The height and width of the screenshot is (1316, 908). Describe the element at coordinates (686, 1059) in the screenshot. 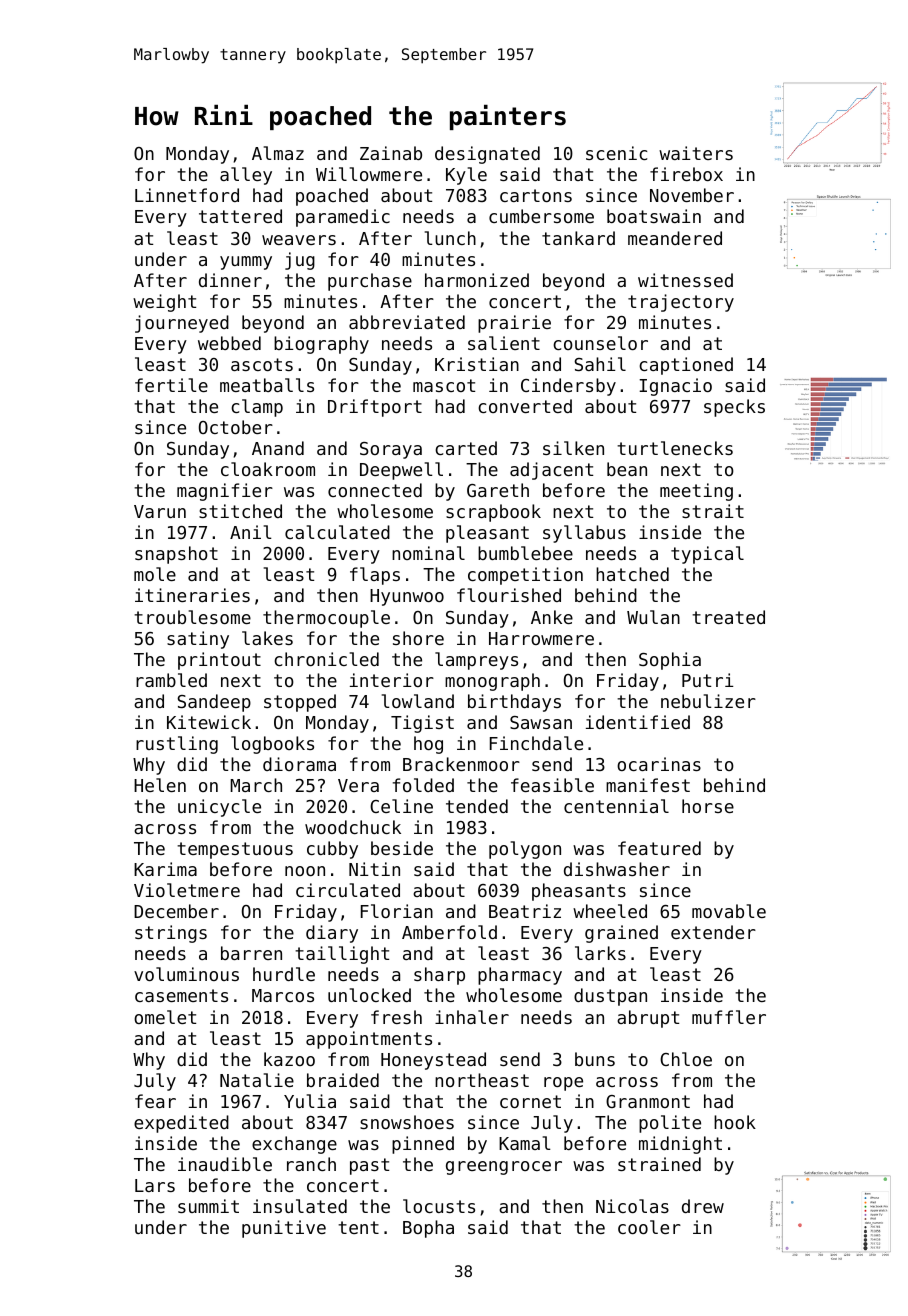

I see `Chloe` at that location.
